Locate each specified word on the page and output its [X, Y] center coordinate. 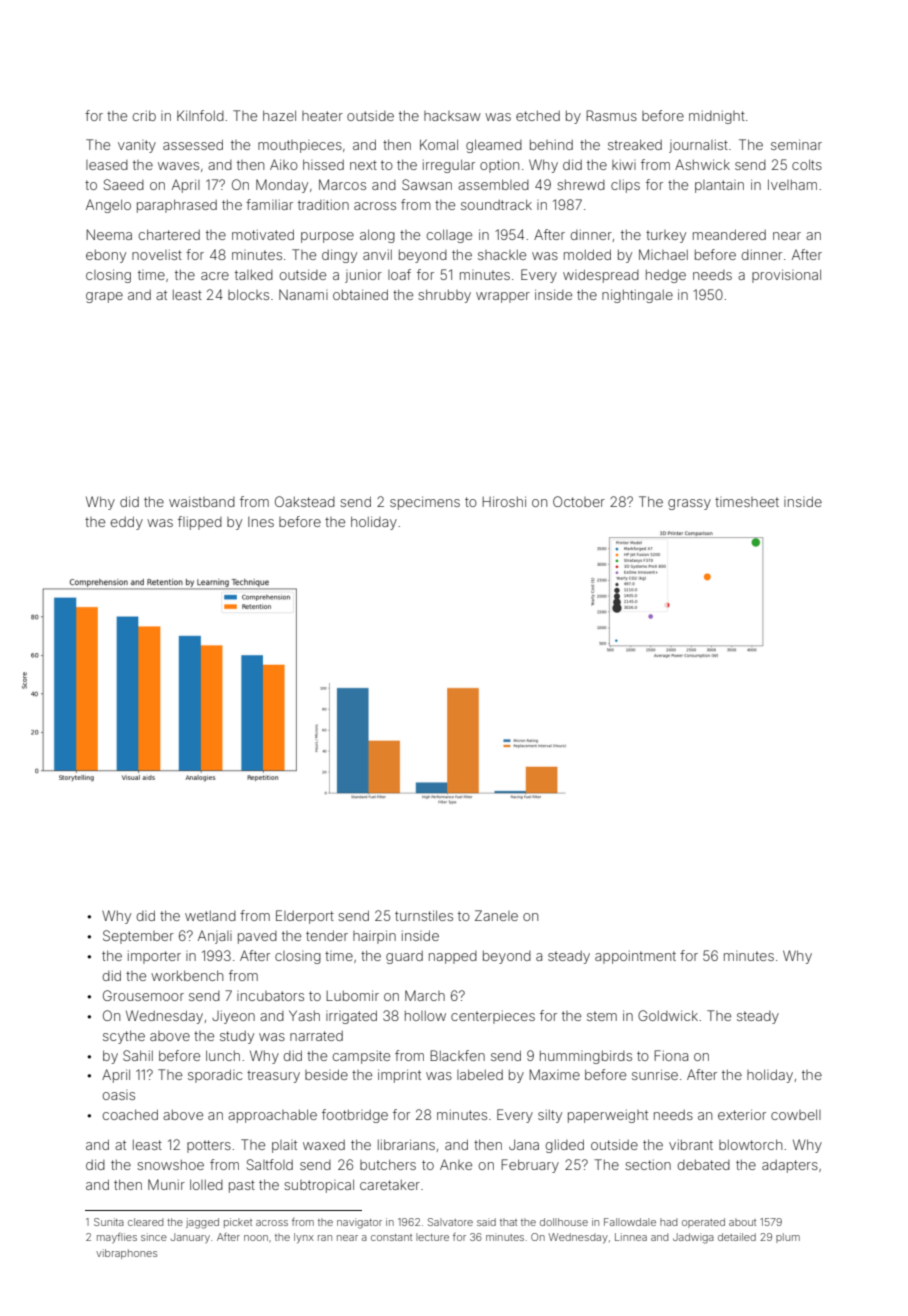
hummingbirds [586, 1057]
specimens [425, 503]
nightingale [637, 296]
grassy [689, 504]
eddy [127, 523]
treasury [273, 1076]
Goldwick [668, 1015]
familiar [269, 204]
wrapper [503, 297]
